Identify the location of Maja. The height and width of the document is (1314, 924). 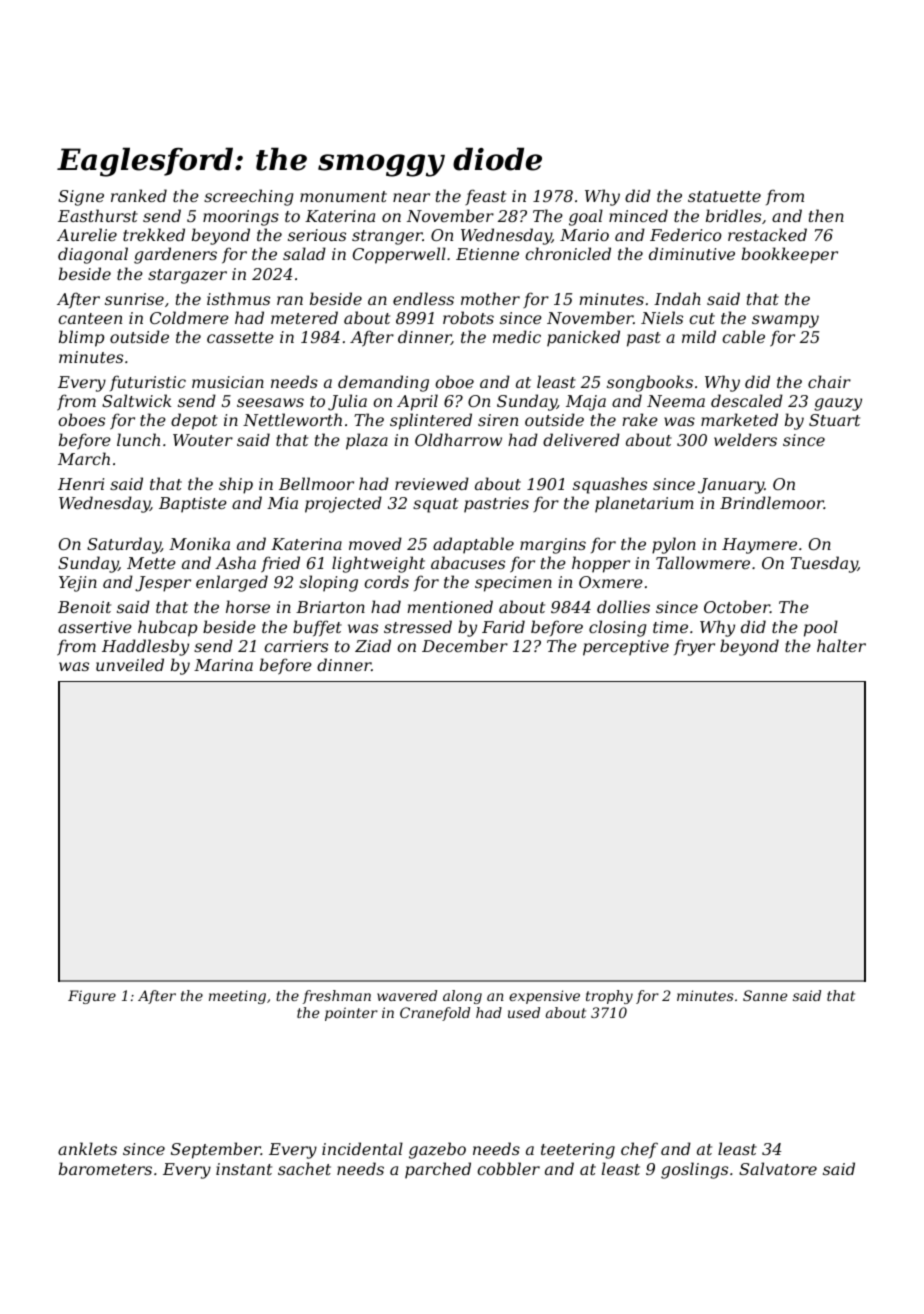
(586, 403).
